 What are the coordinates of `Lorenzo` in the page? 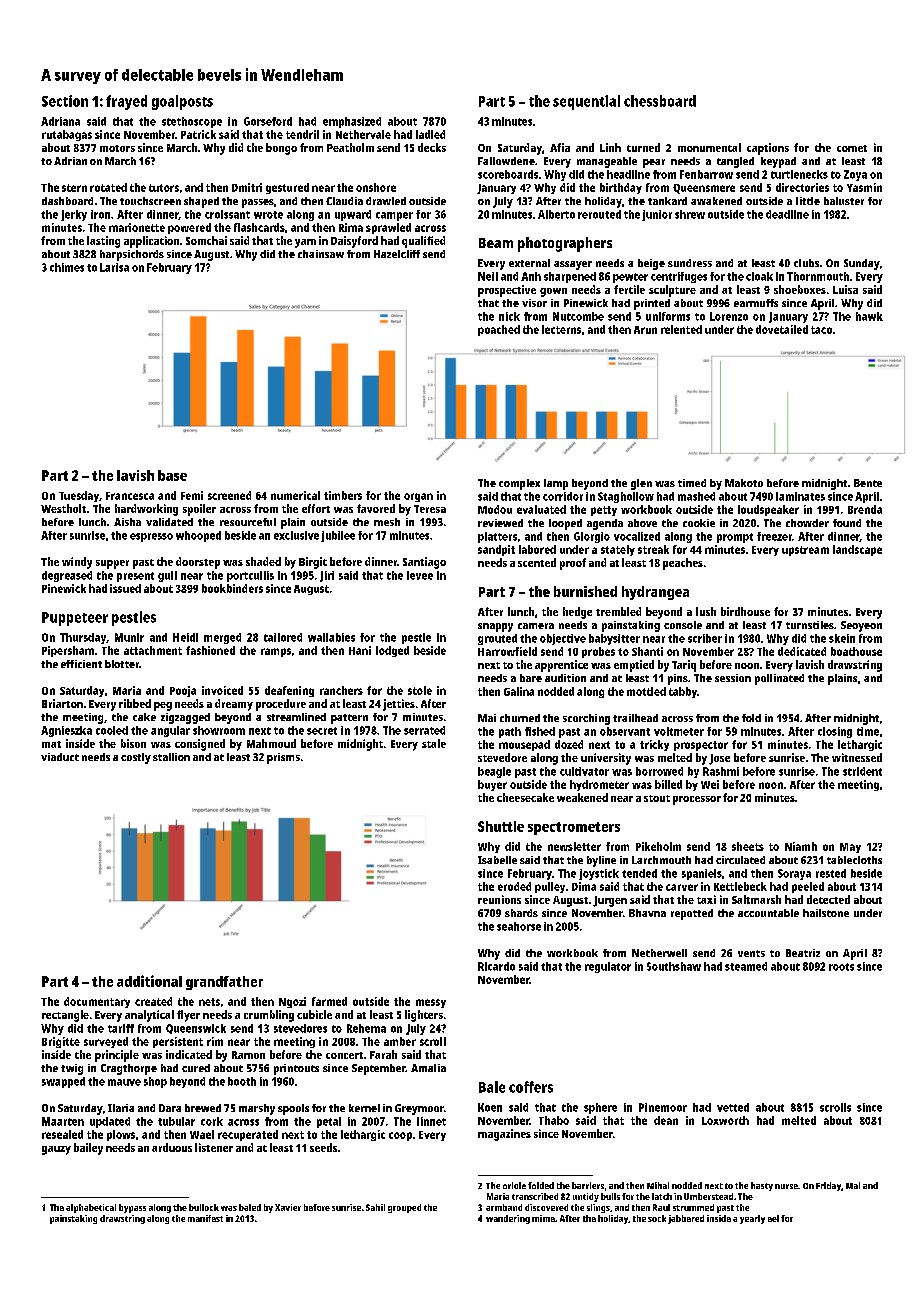 It's located at (729, 316).
